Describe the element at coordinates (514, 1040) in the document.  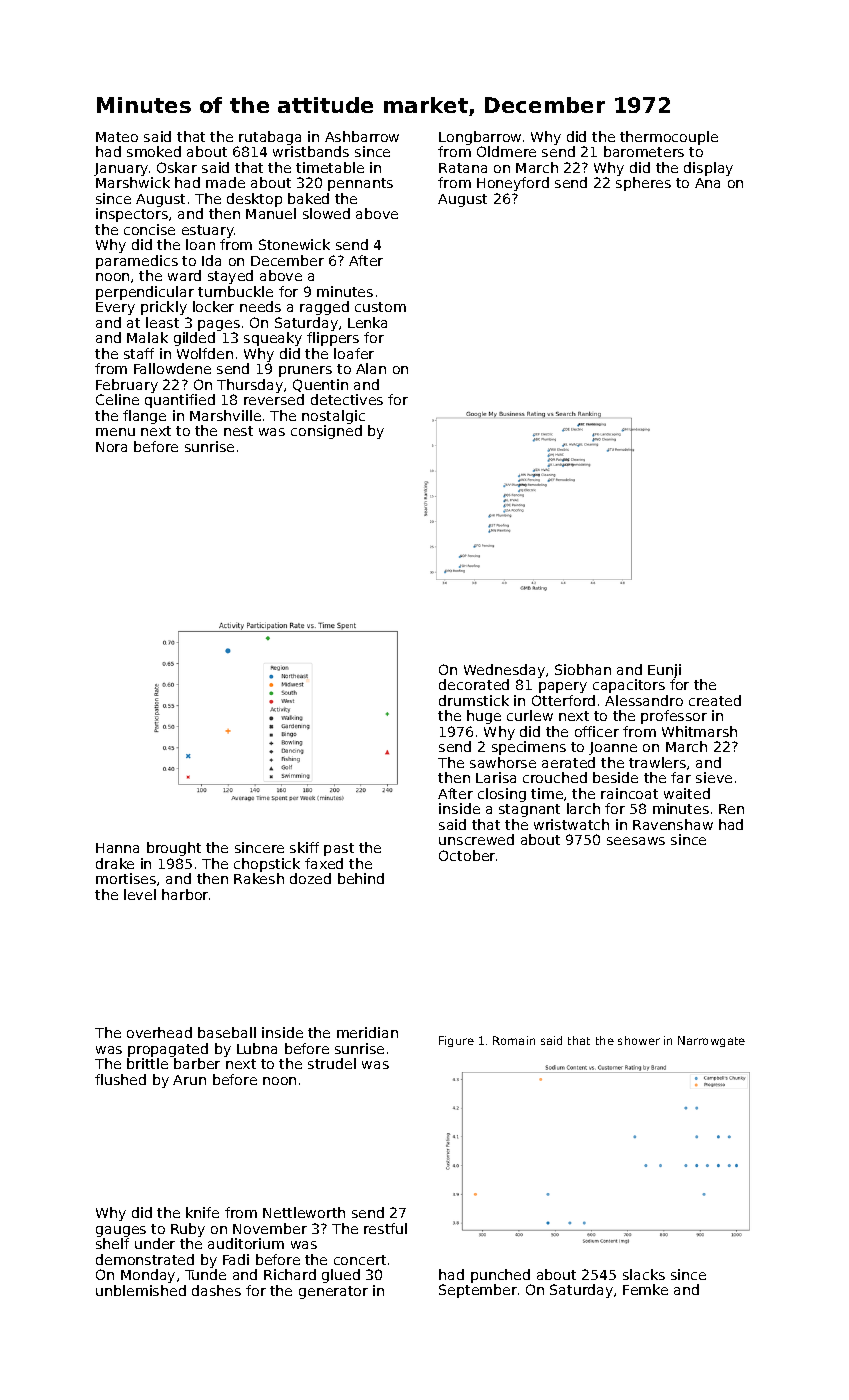
I see `Romain` at that location.
